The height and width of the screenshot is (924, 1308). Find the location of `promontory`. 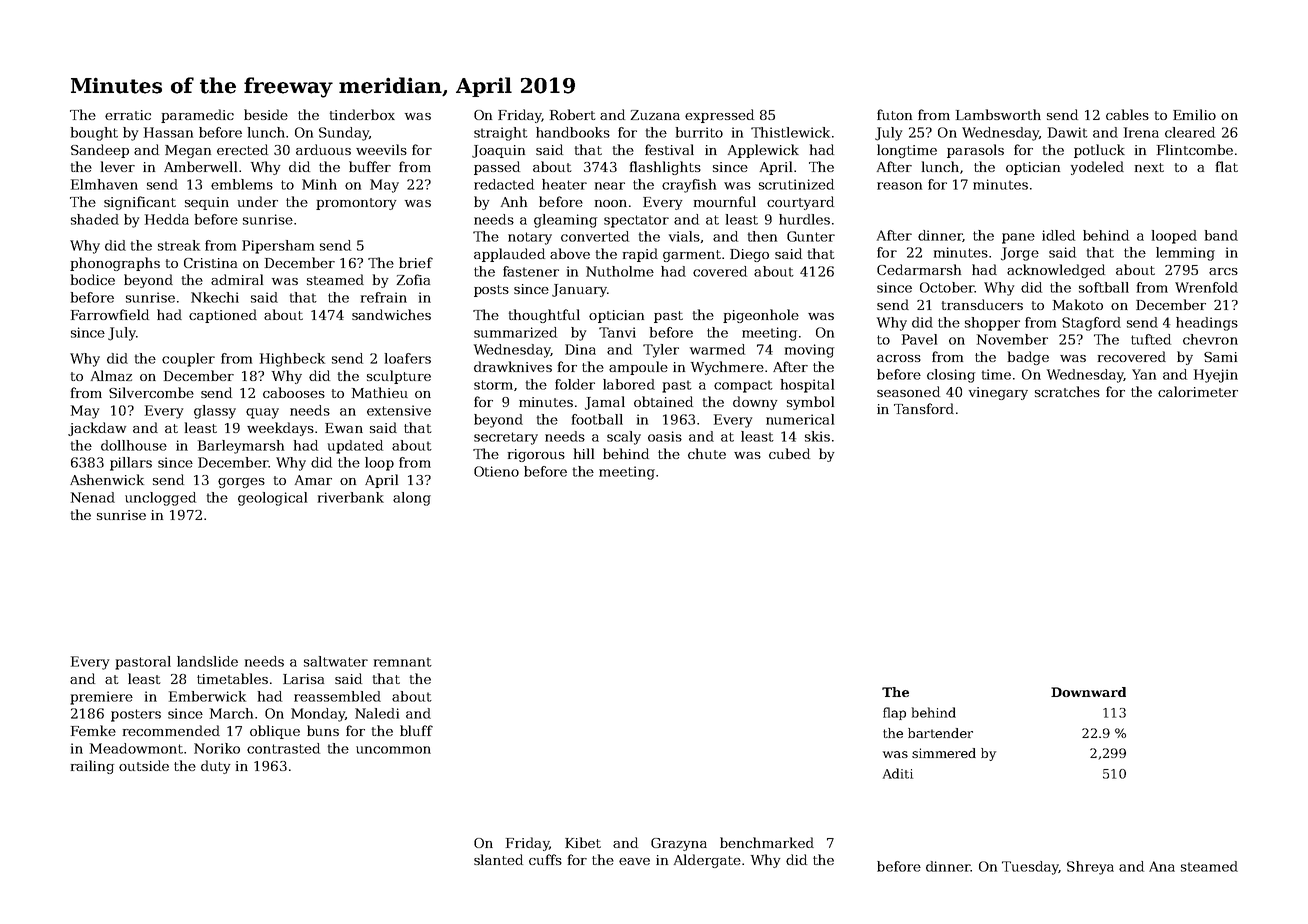

promontory is located at coordinates (356, 204).
